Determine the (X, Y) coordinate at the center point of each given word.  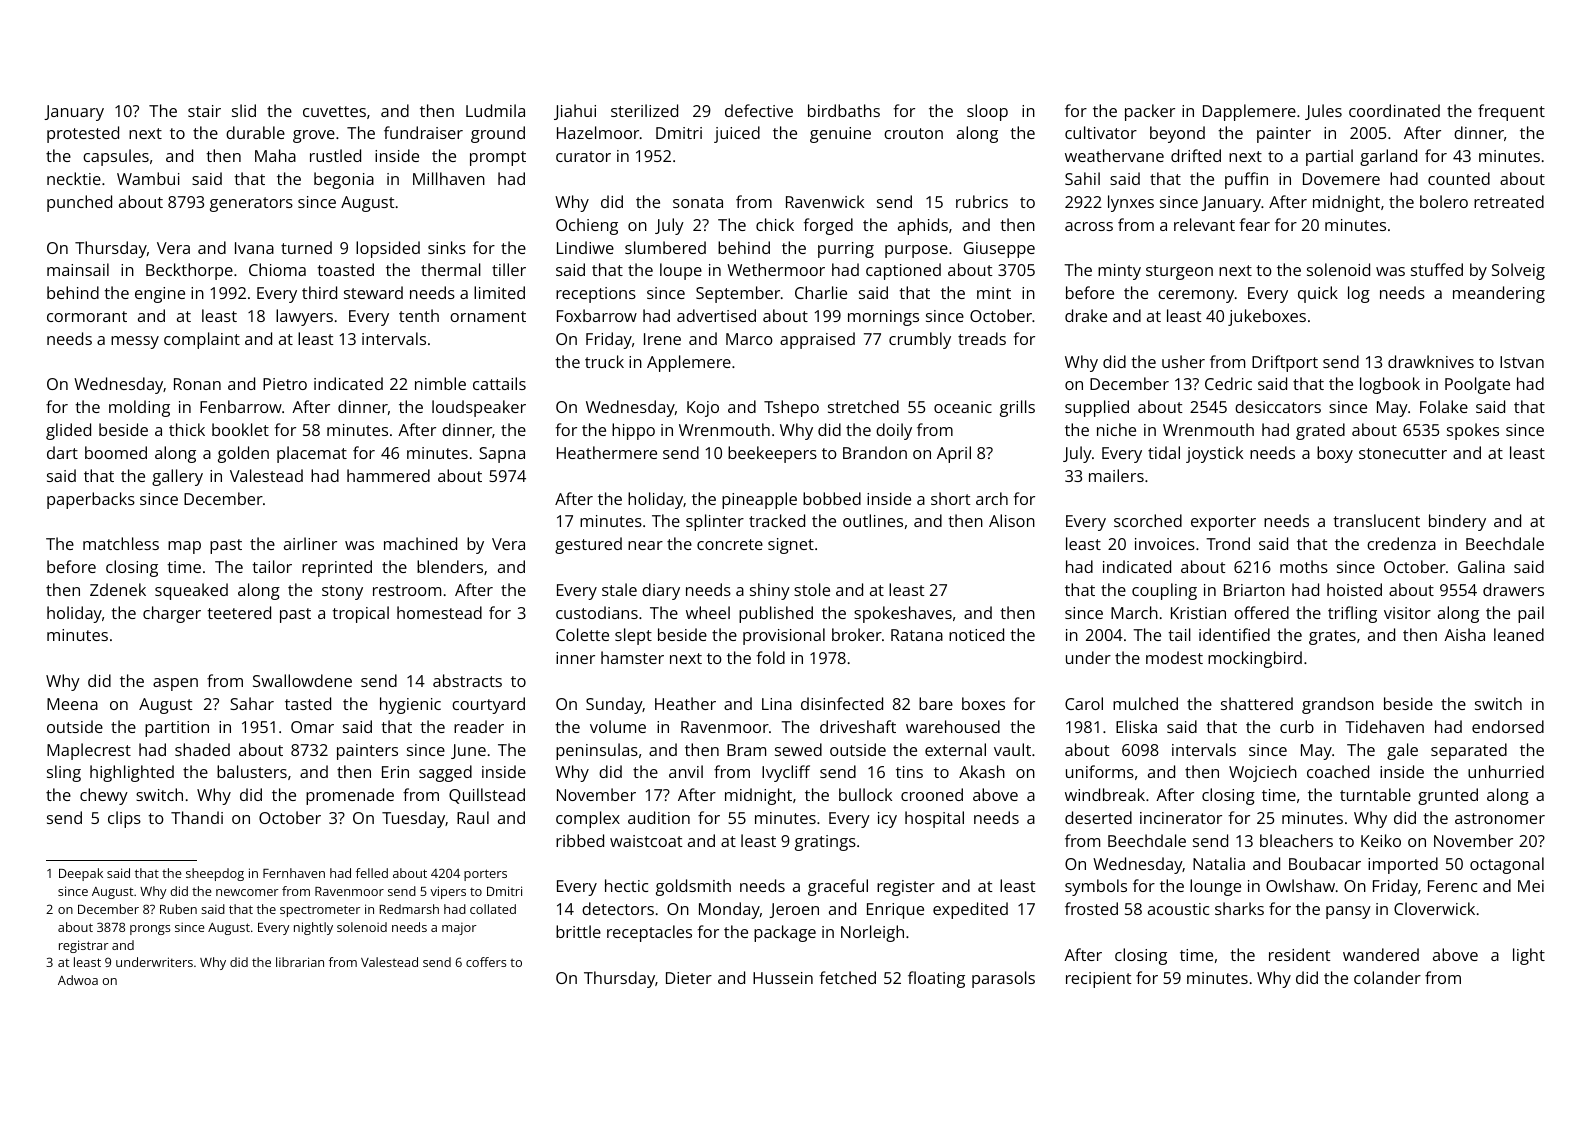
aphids (923, 226)
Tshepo (791, 408)
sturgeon (1179, 272)
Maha (275, 155)
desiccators (1278, 406)
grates (1332, 637)
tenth (419, 315)
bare (936, 703)
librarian (300, 962)
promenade (350, 796)
